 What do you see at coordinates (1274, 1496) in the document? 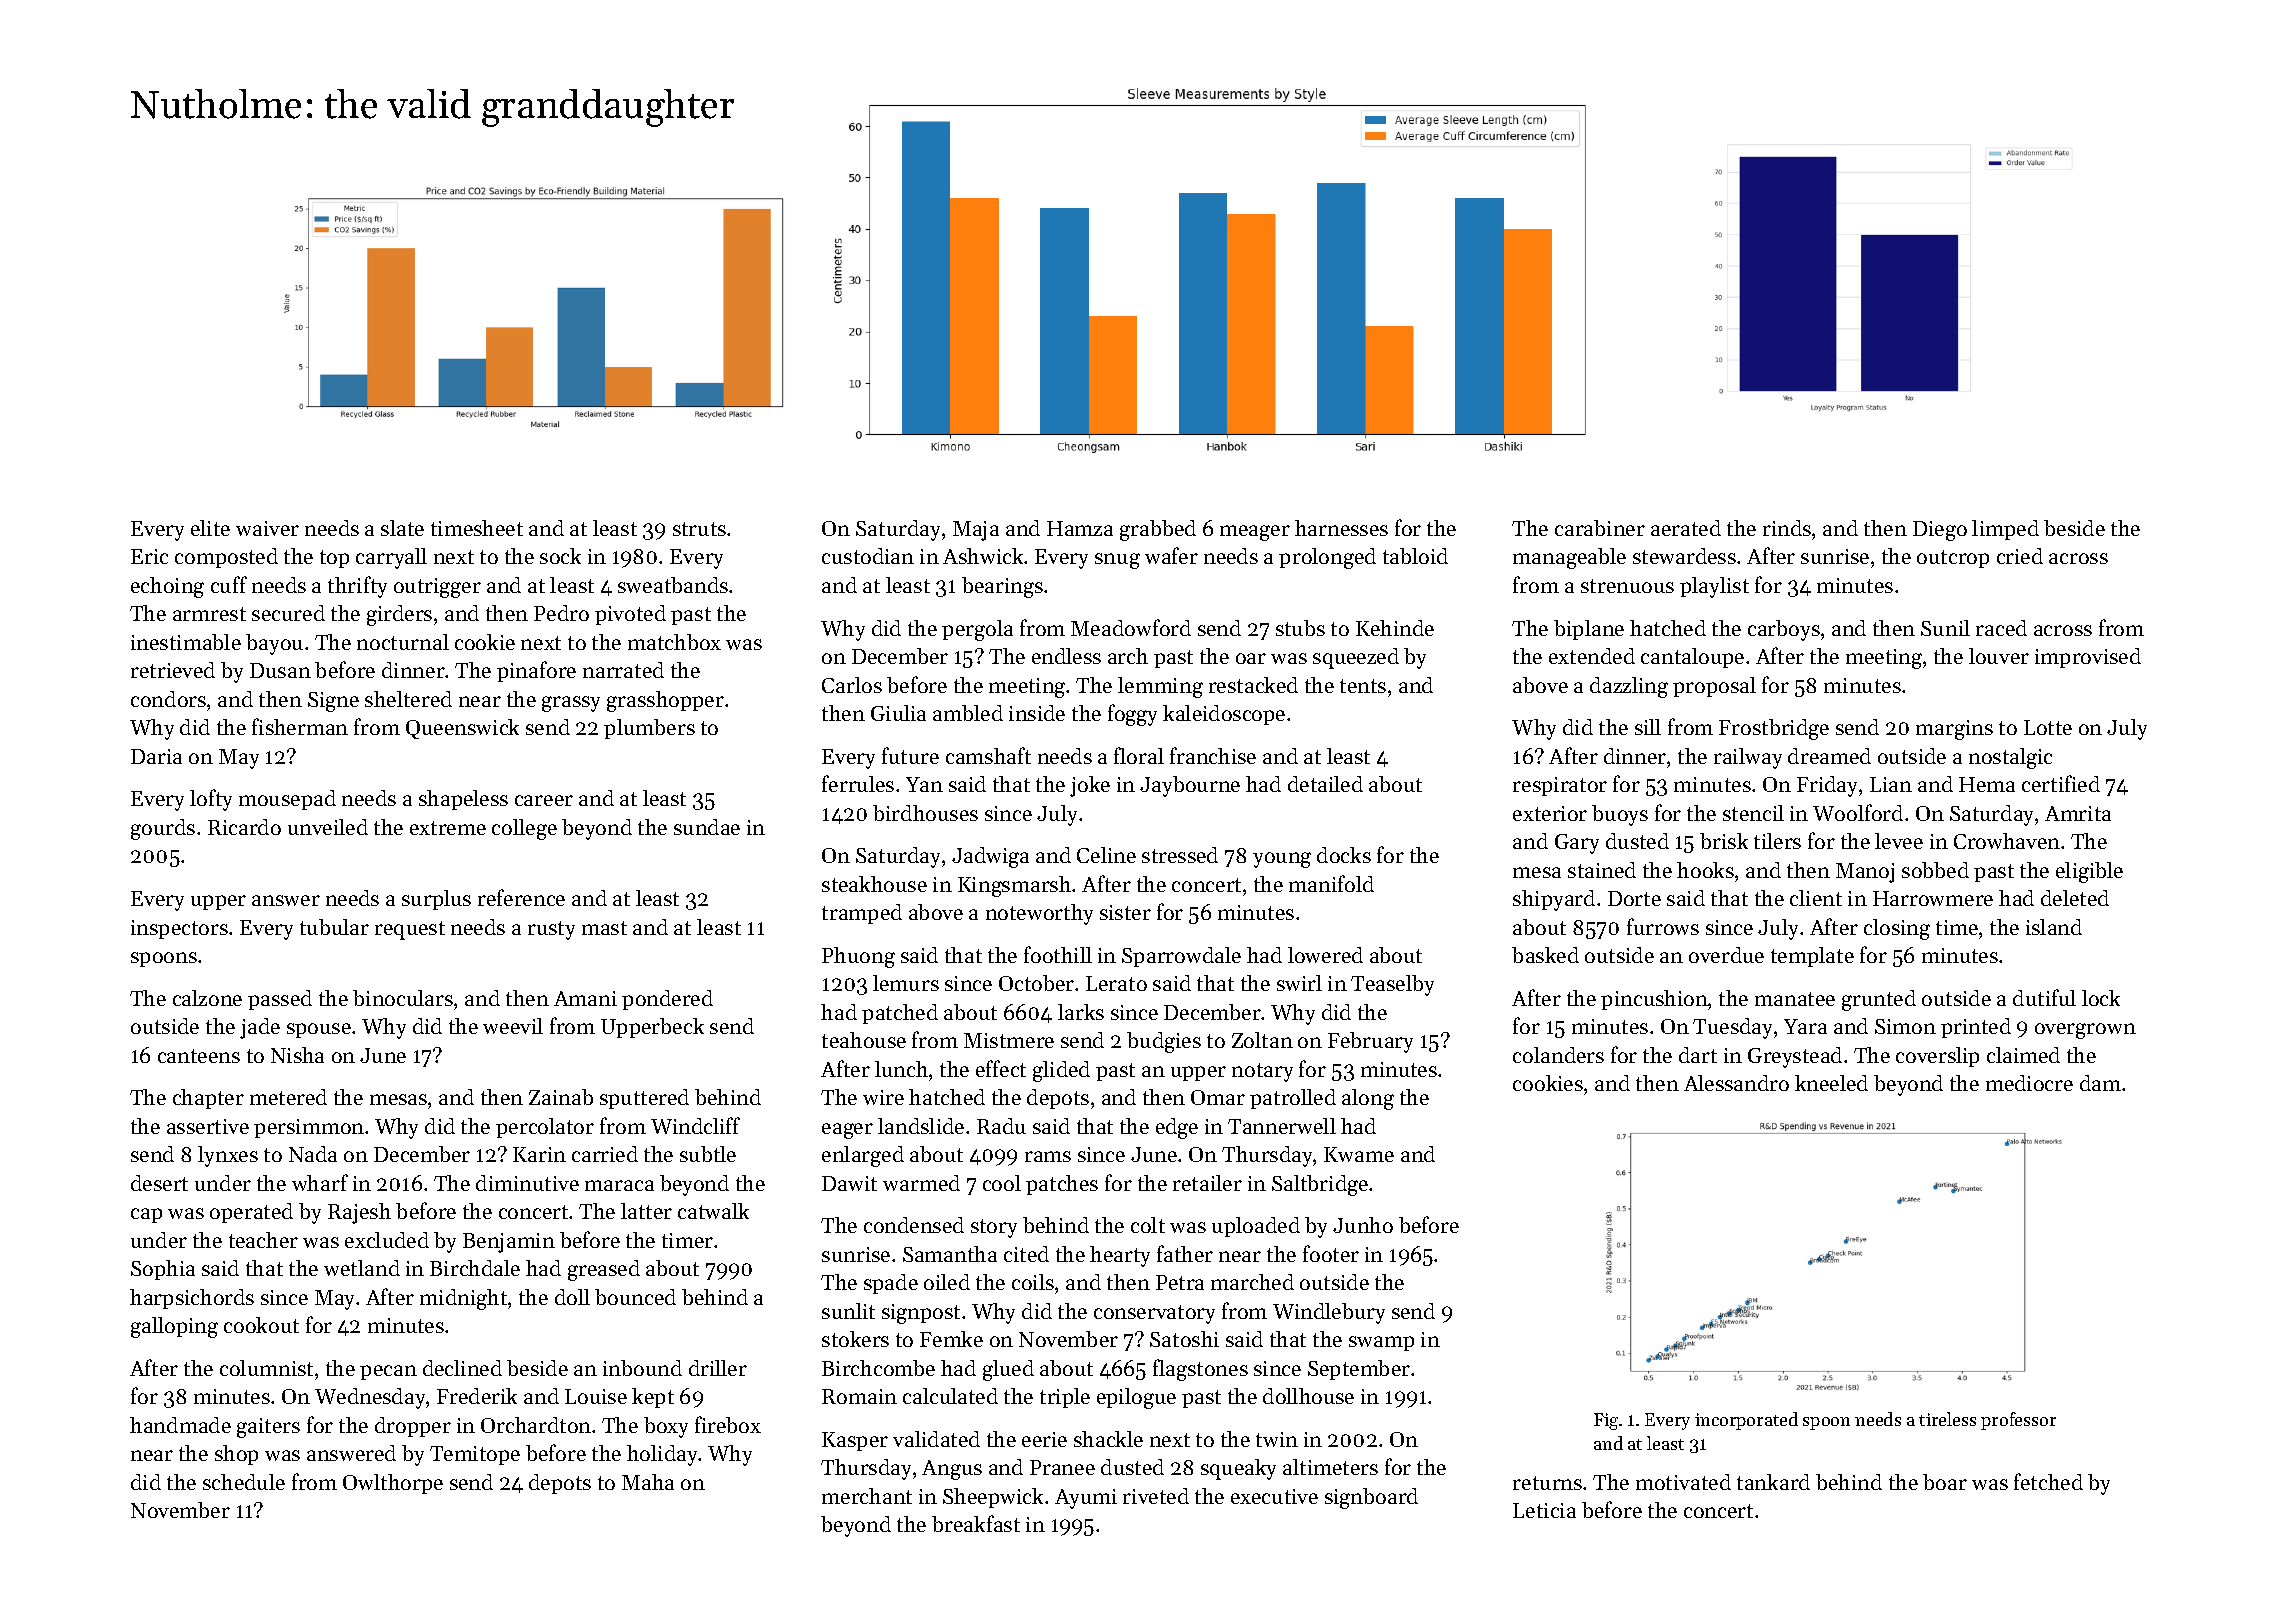
I see `executive` at bounding box center [1274, 1496].
